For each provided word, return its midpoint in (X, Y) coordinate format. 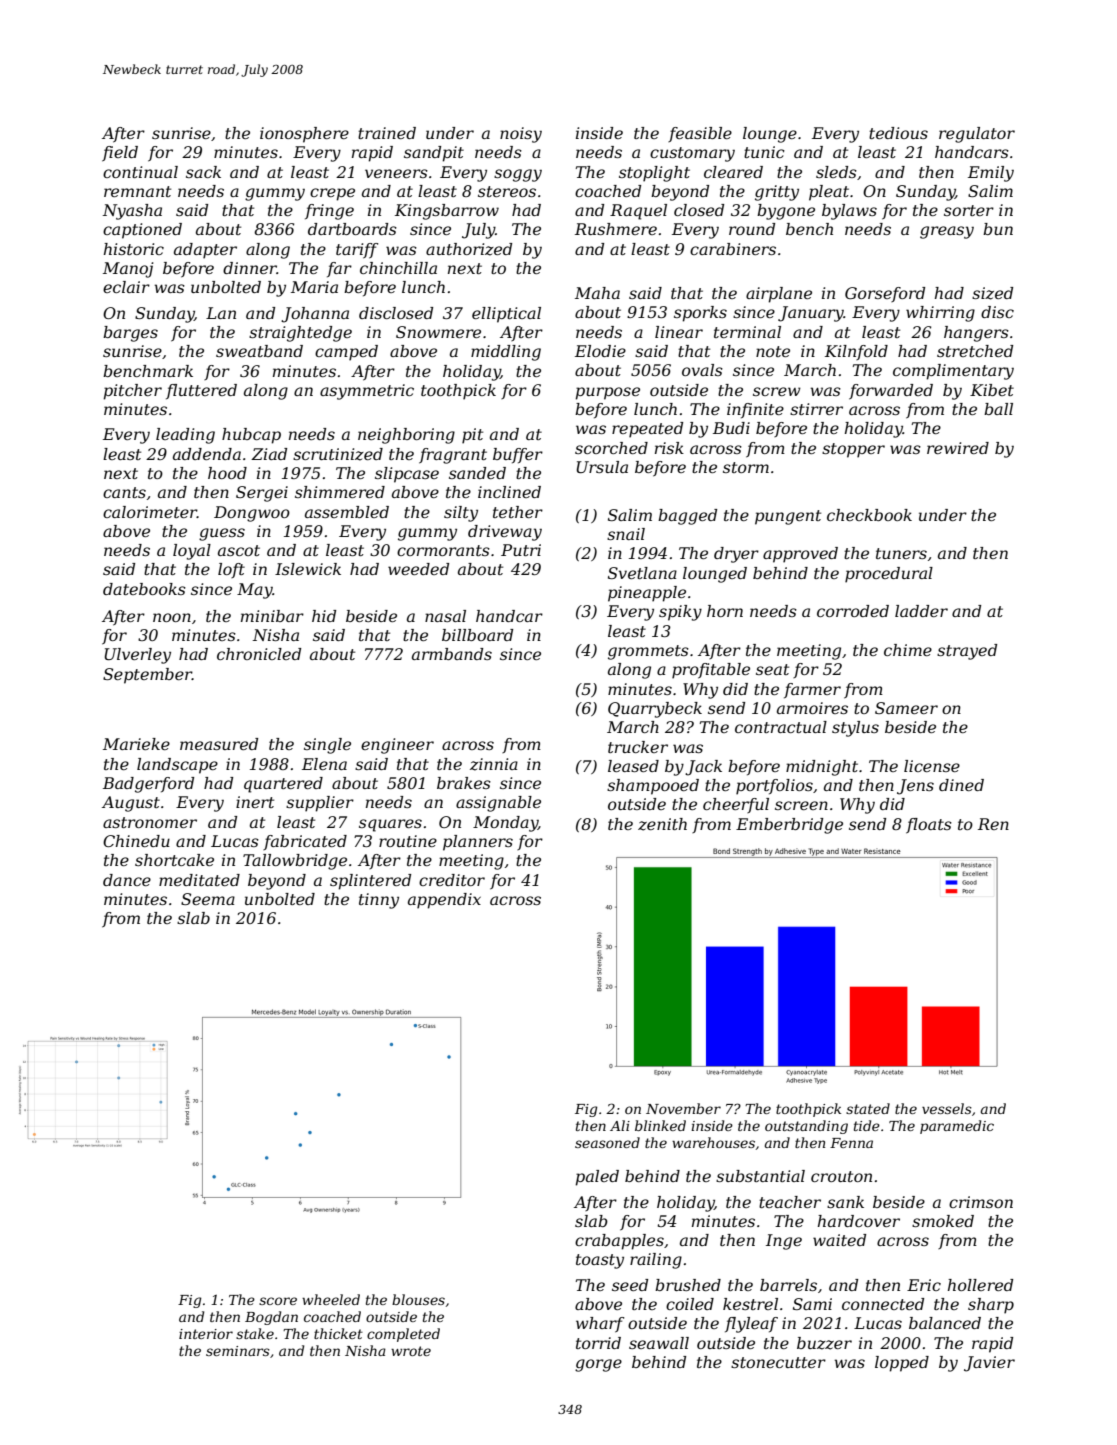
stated (868, 1108)
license (932, 766)
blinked (660, 1125)
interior (206, 1334)
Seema (208, 899)
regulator (977, 135)
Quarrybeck (655, 710)
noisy (521, 135)
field (120, 154)
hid (324, 616)
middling (506, 353)
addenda (207, 454)
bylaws (849, 212)
